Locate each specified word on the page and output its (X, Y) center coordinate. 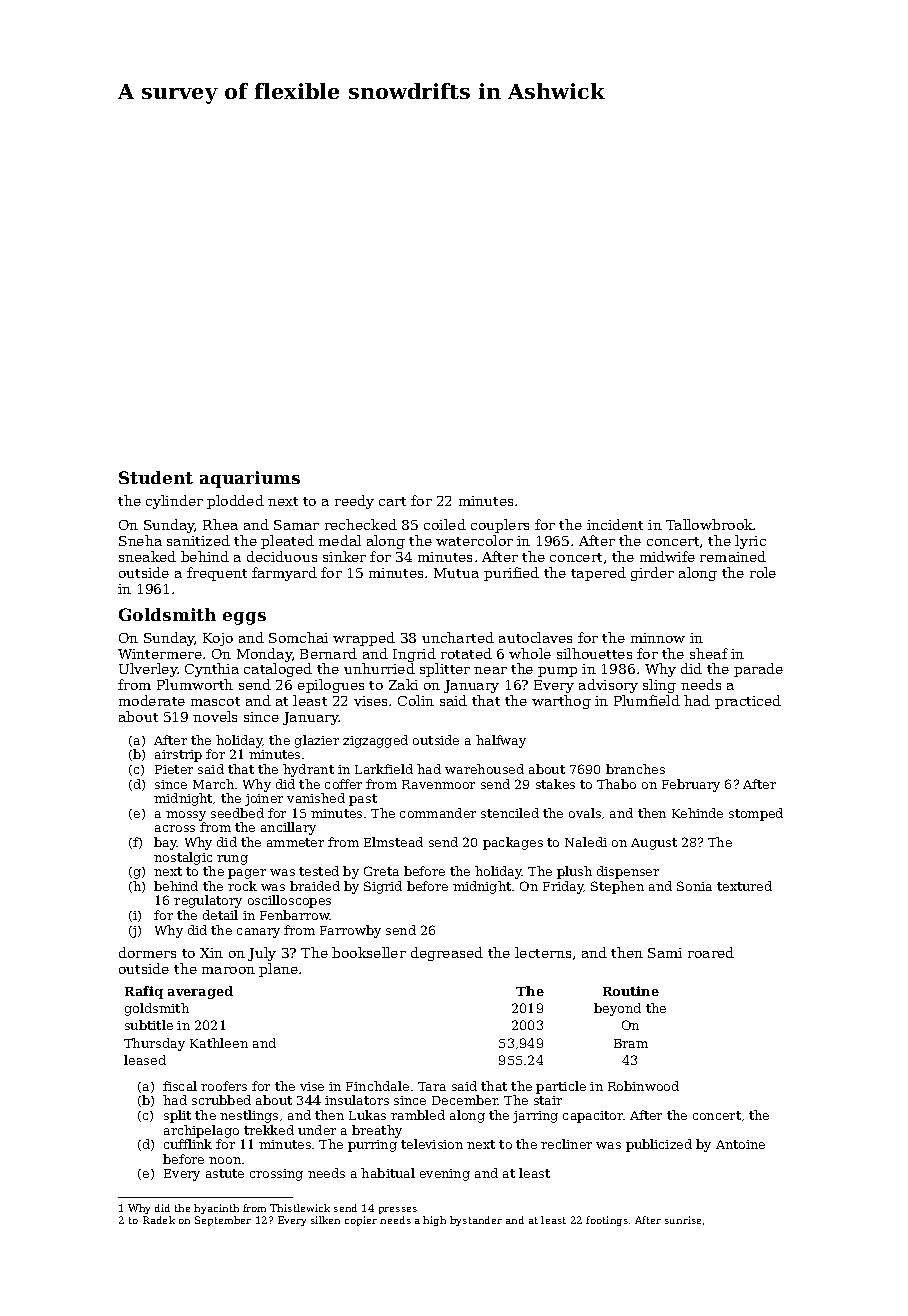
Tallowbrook (710, 524)
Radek (159, 1220)
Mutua (456, 573)
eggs (244, 618)
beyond (617, 1009)
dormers (147, 952)
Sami (665, 953)
